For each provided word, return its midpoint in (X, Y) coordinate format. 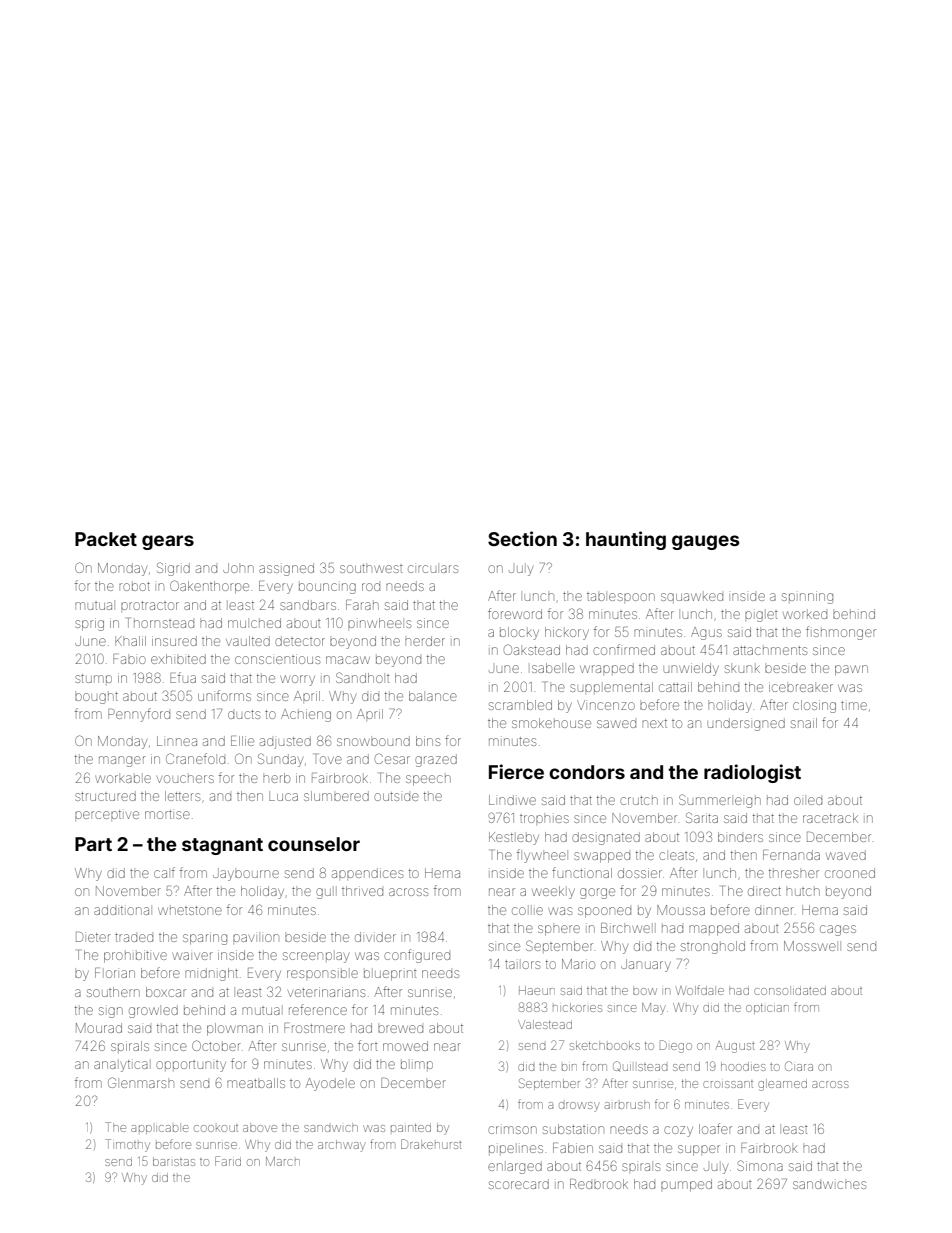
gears (168, 542)
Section (522, 538)
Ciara (799, 1066)
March (283, 1161)
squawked (692, 598)
